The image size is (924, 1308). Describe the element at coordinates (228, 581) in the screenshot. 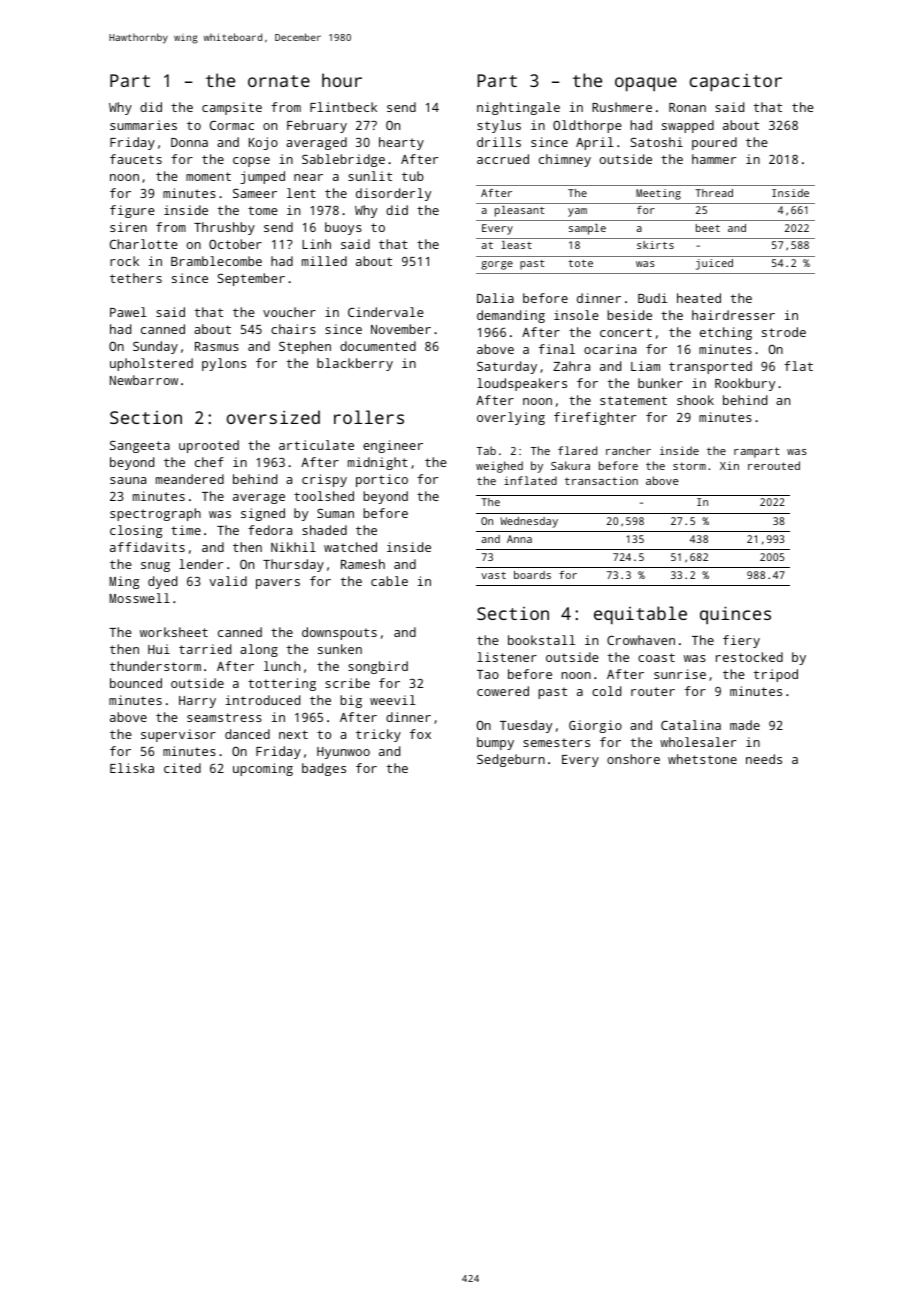

I see `valid` at that location.
